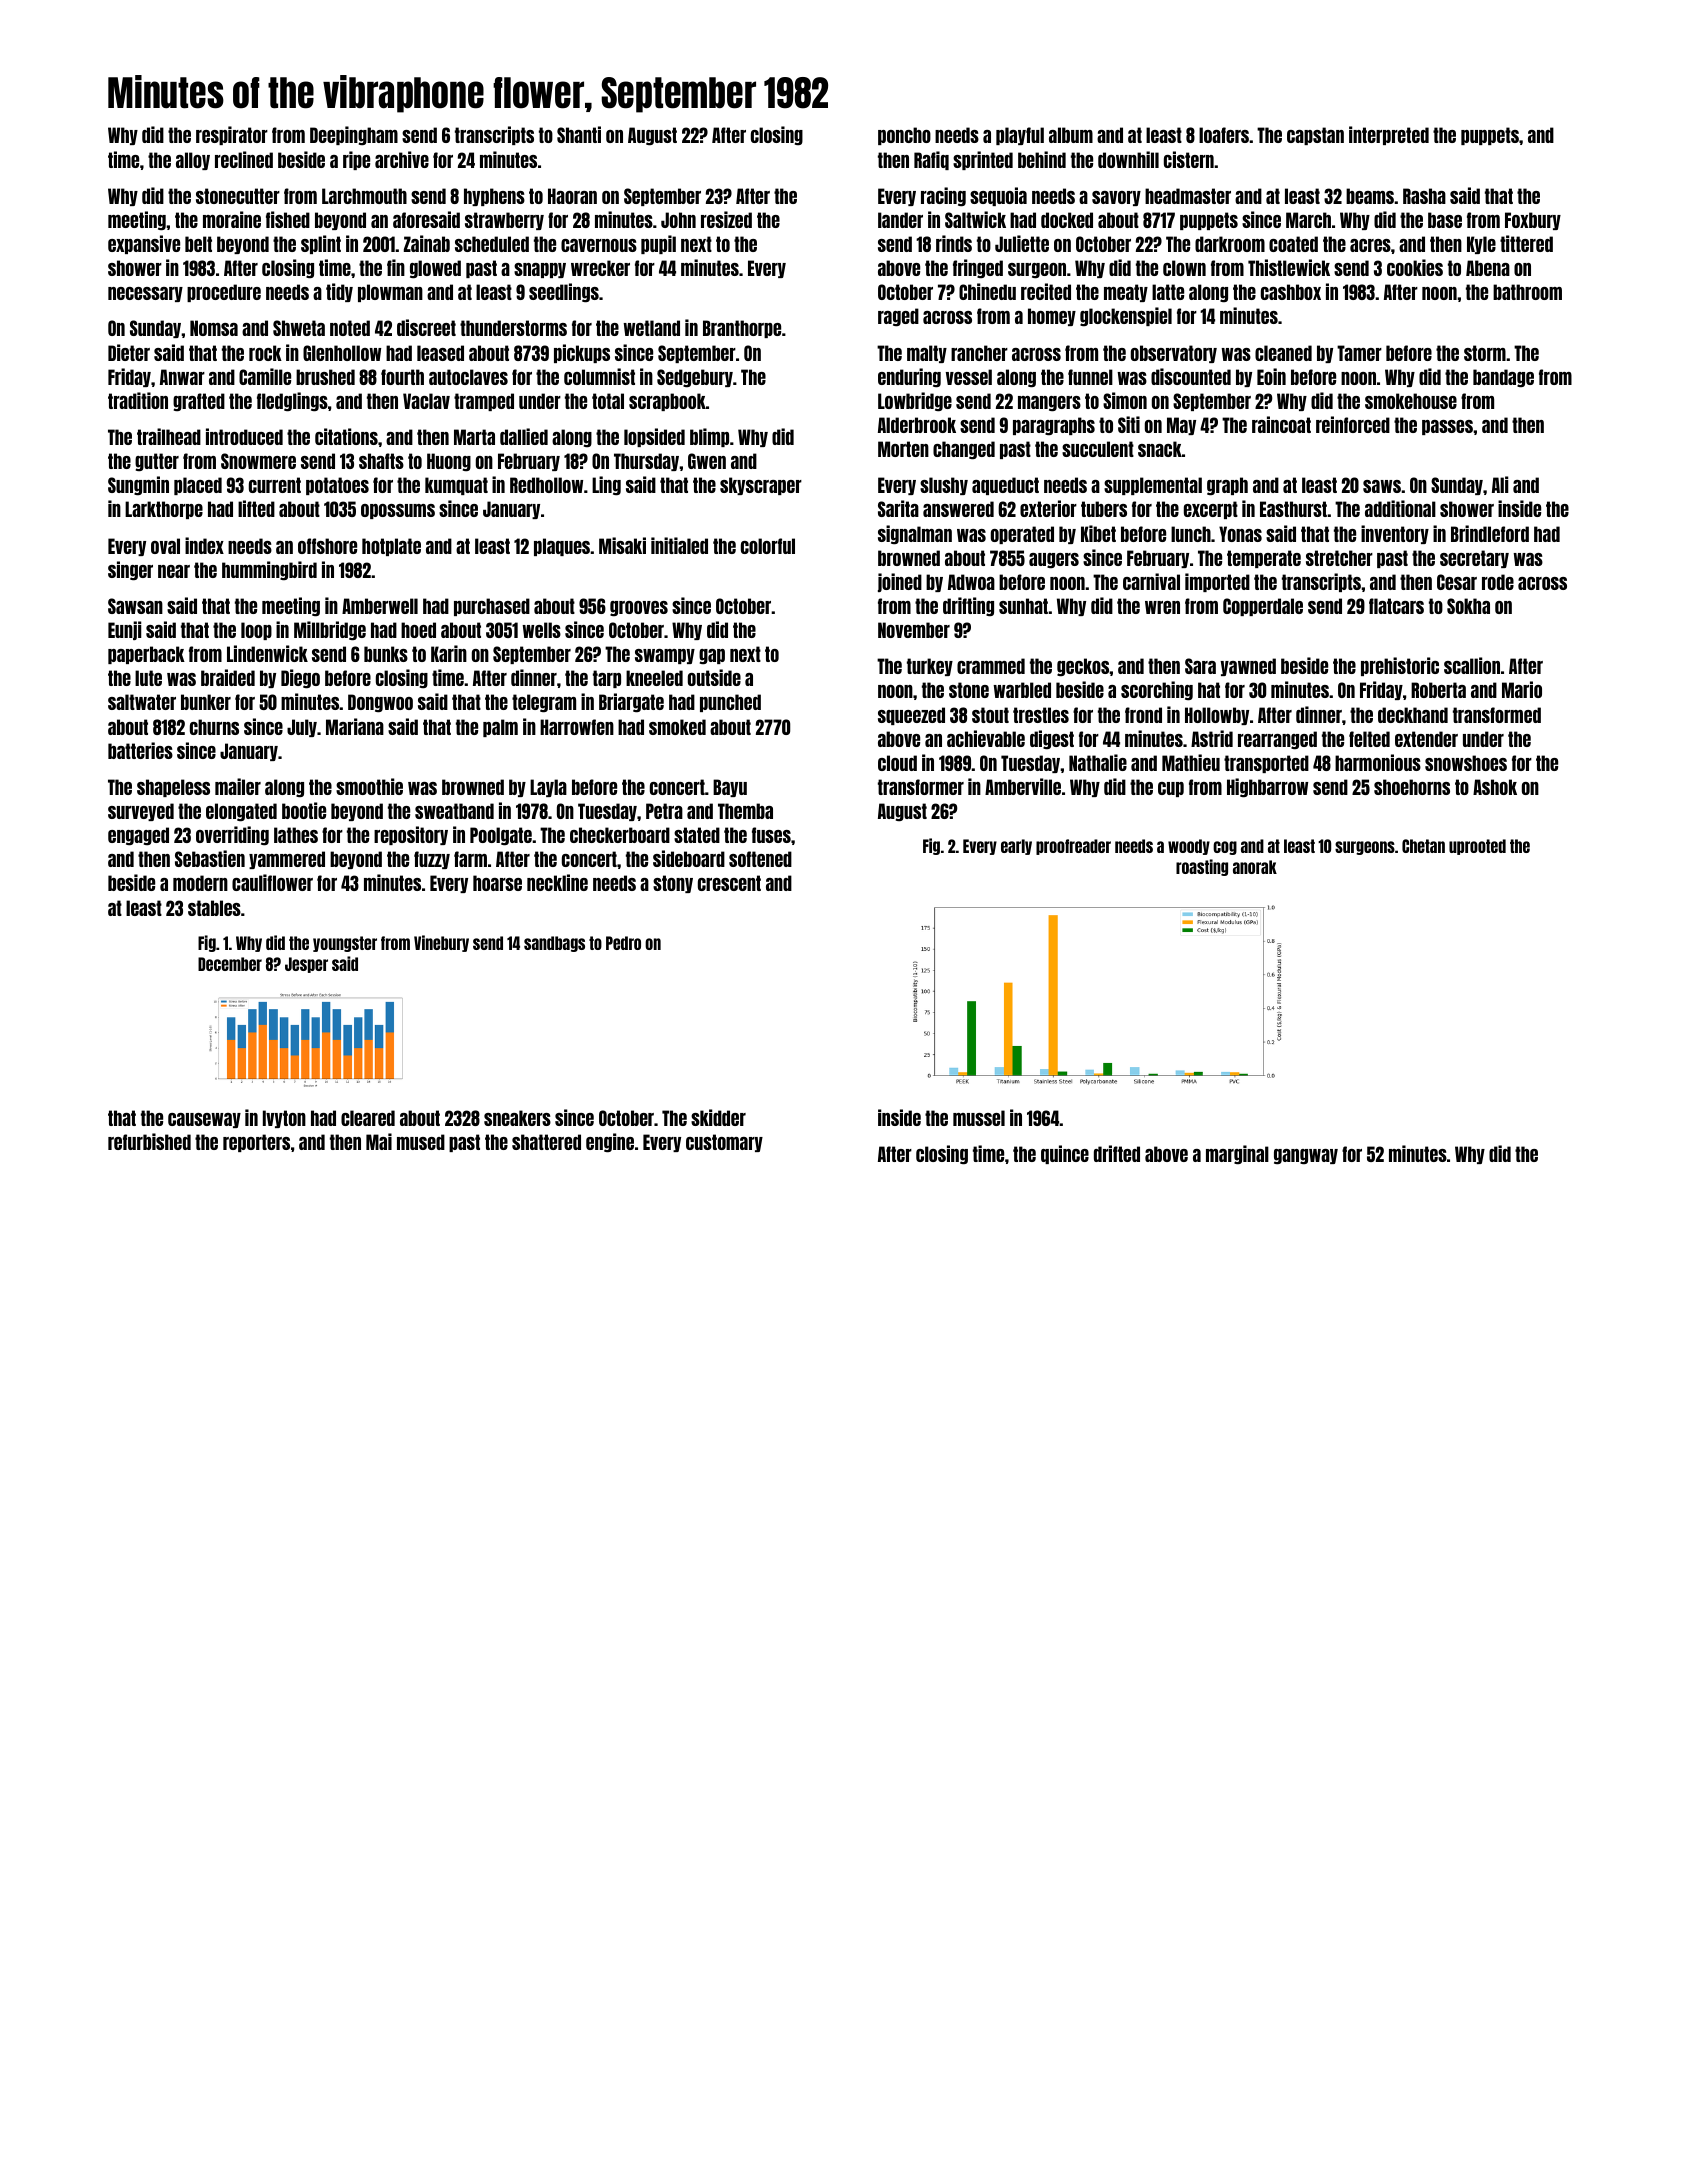  I want to click on youngster, so click(345, 944).
